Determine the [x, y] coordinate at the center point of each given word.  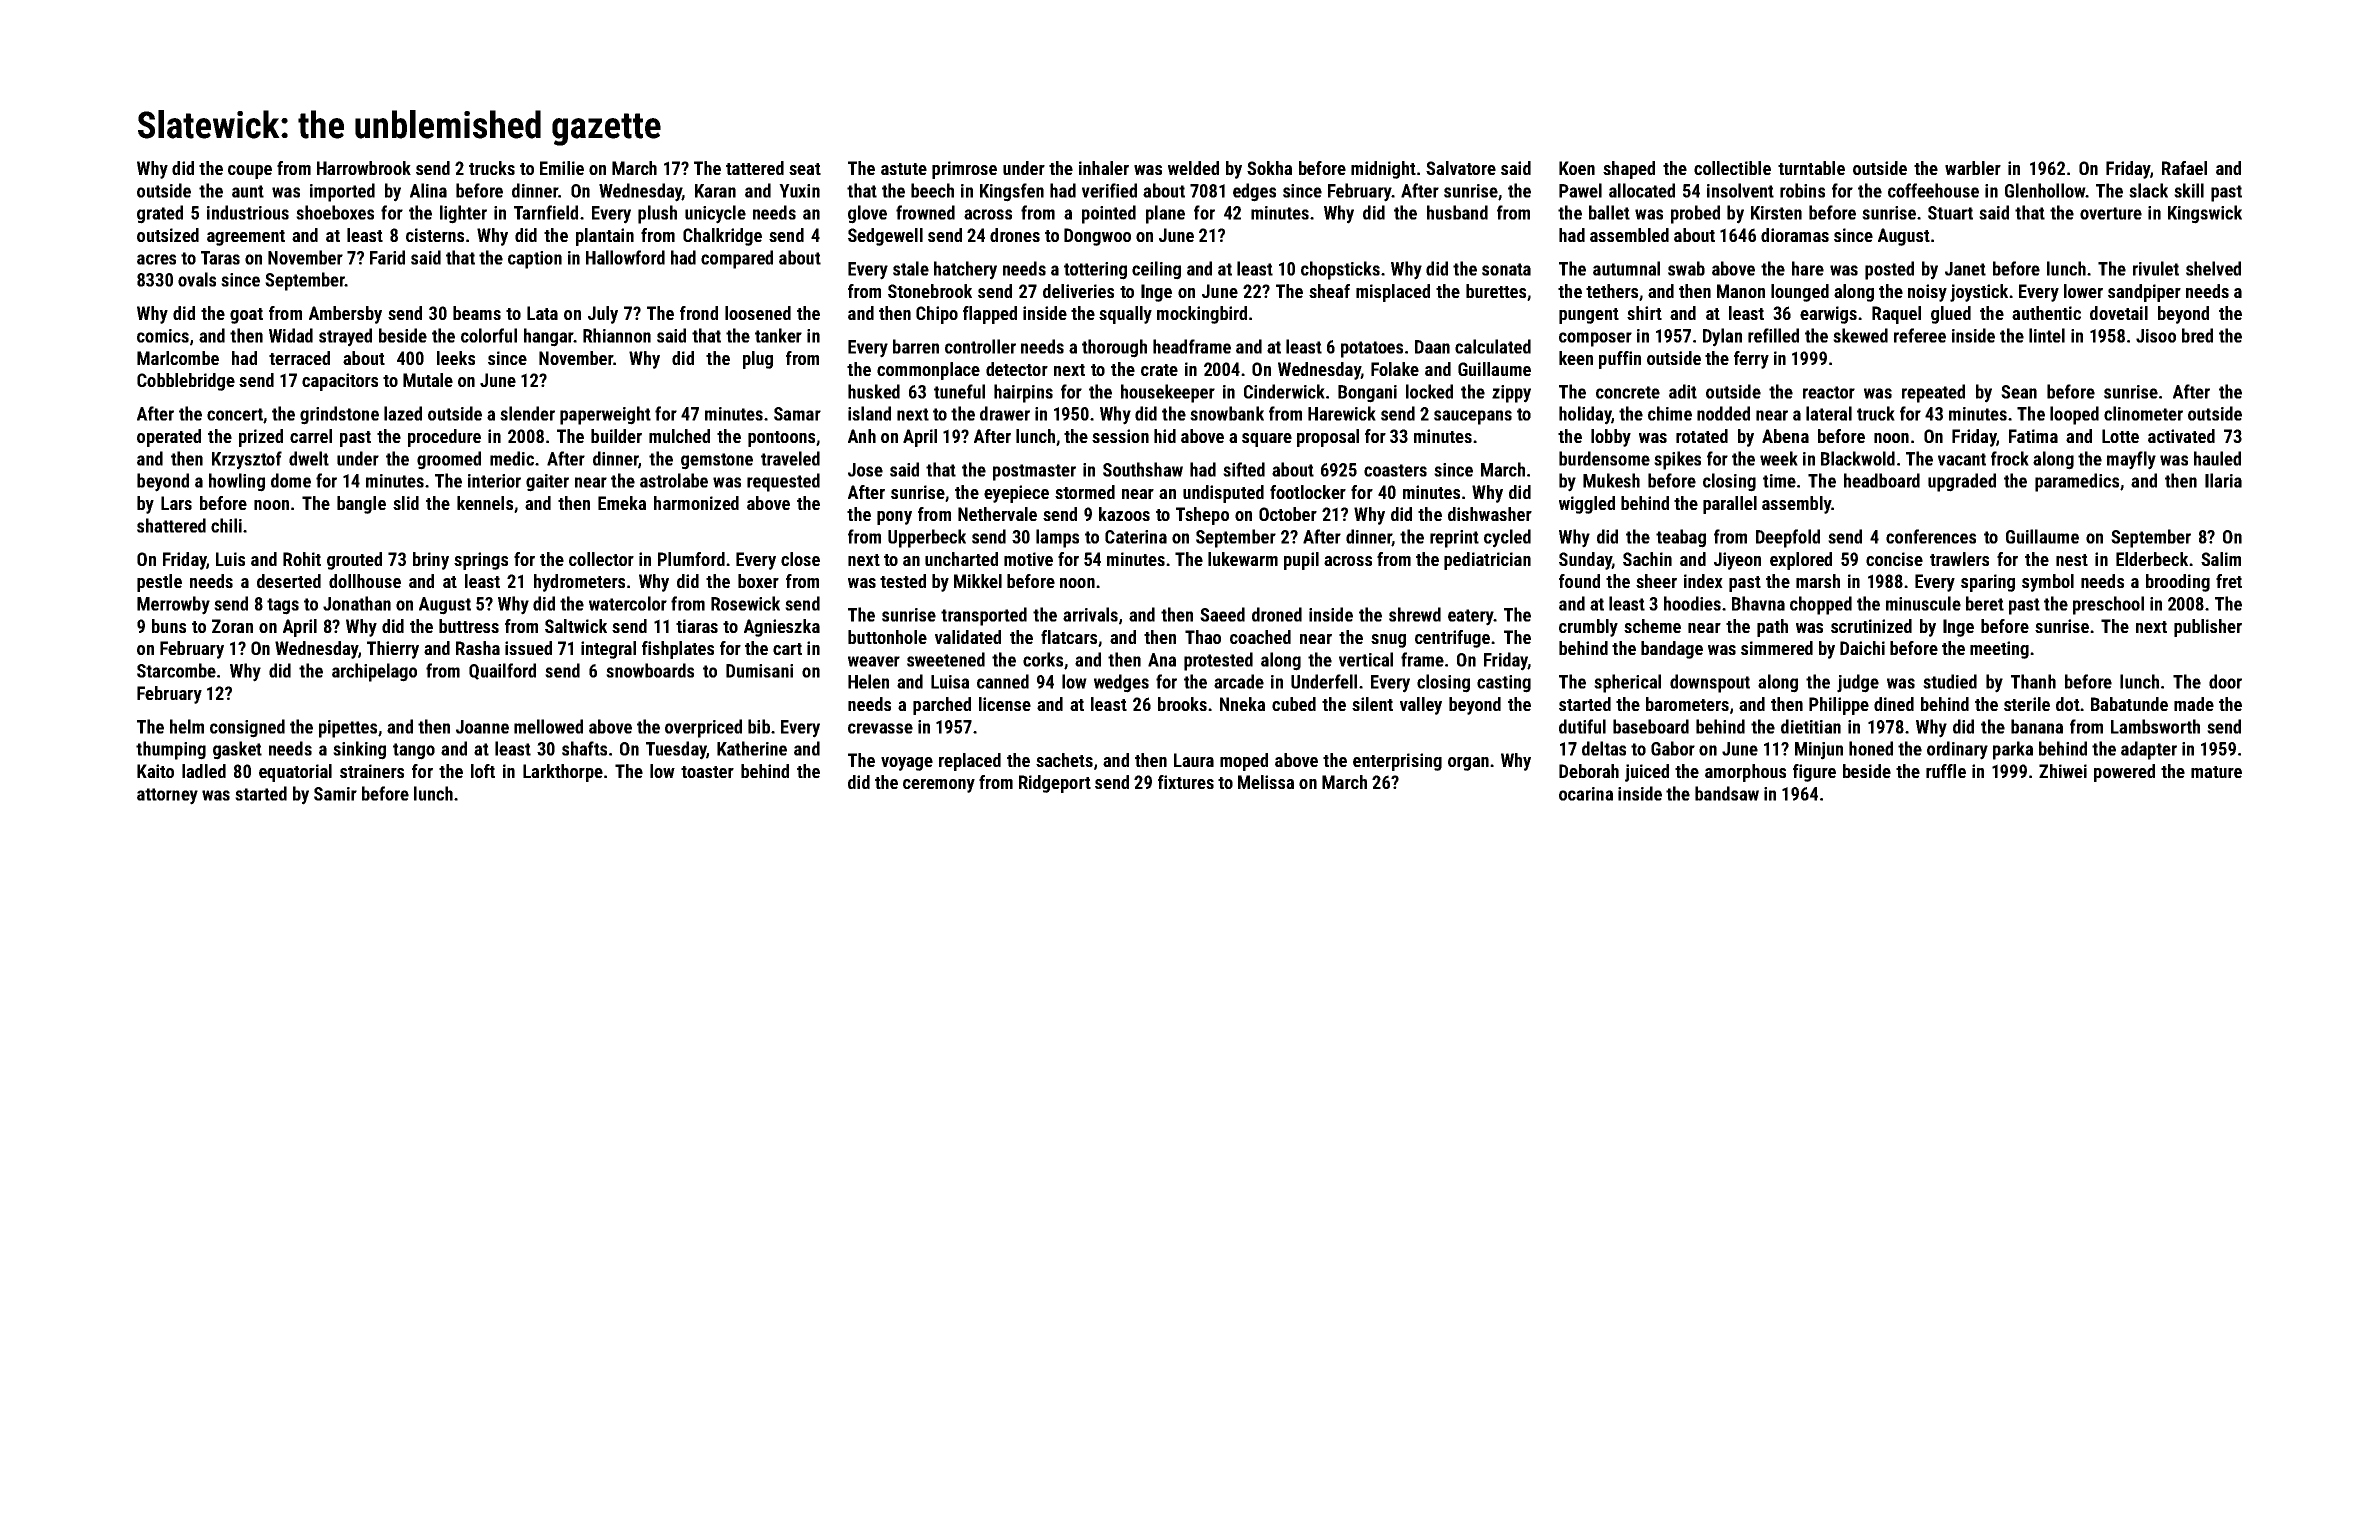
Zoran [232, 626]
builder [616, 436]
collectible [1732, 168]
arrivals [1090, 614]
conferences [1931, 536]
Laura [1194, 760]
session [1120, 436]
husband [1457, 212]
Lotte [2120, 436]
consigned [247, 728]
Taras [220, 258]
